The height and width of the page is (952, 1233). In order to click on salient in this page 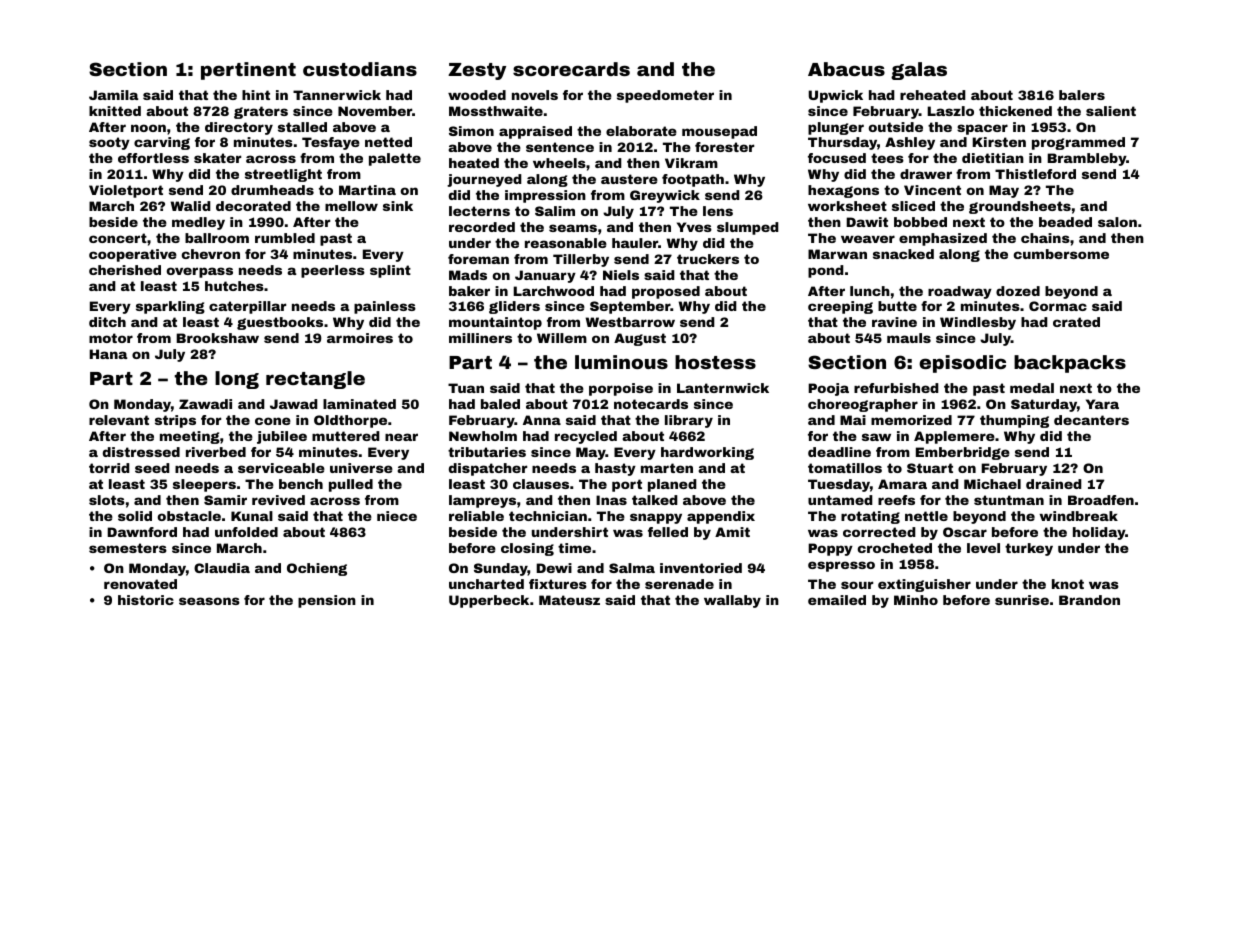, I will do `click(1111, 111)`.
